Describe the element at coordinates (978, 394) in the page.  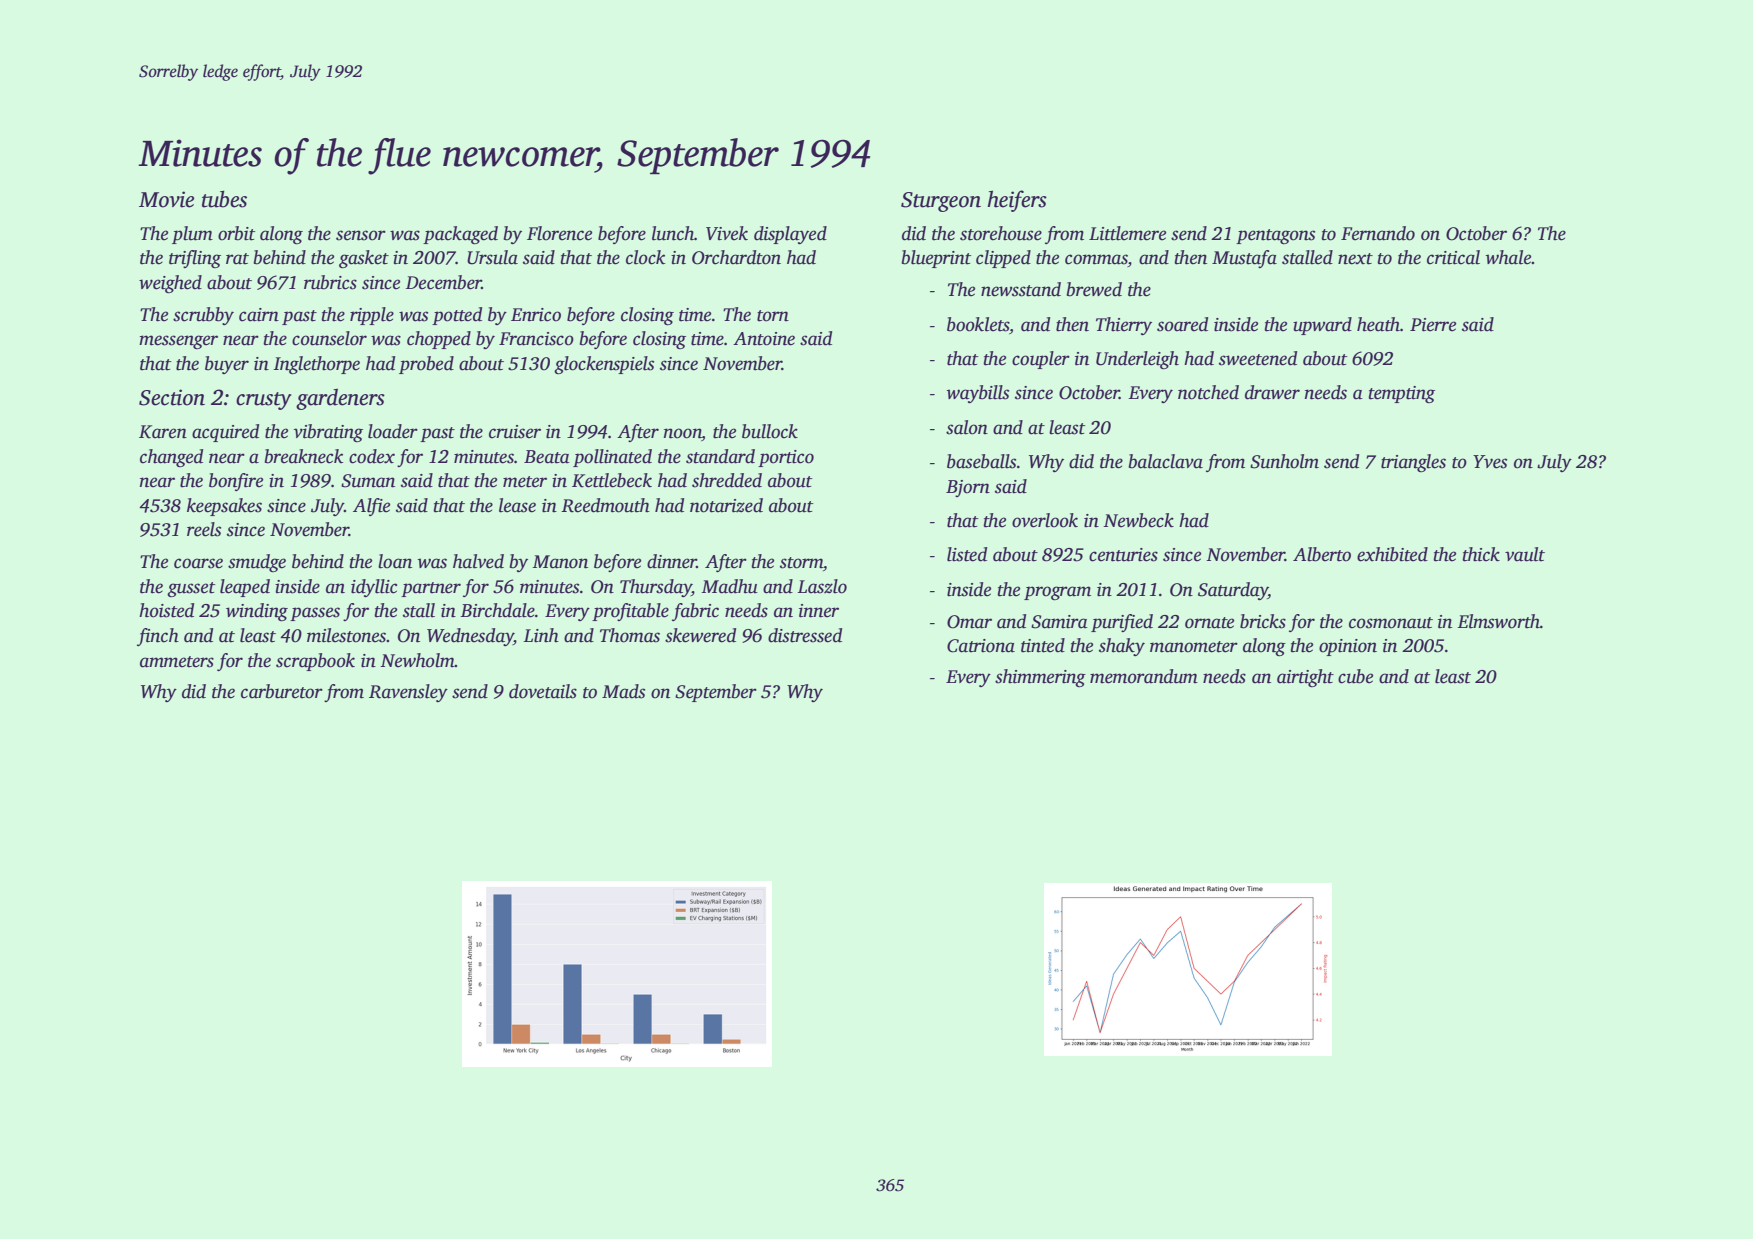
I see `waybills` at that location.
